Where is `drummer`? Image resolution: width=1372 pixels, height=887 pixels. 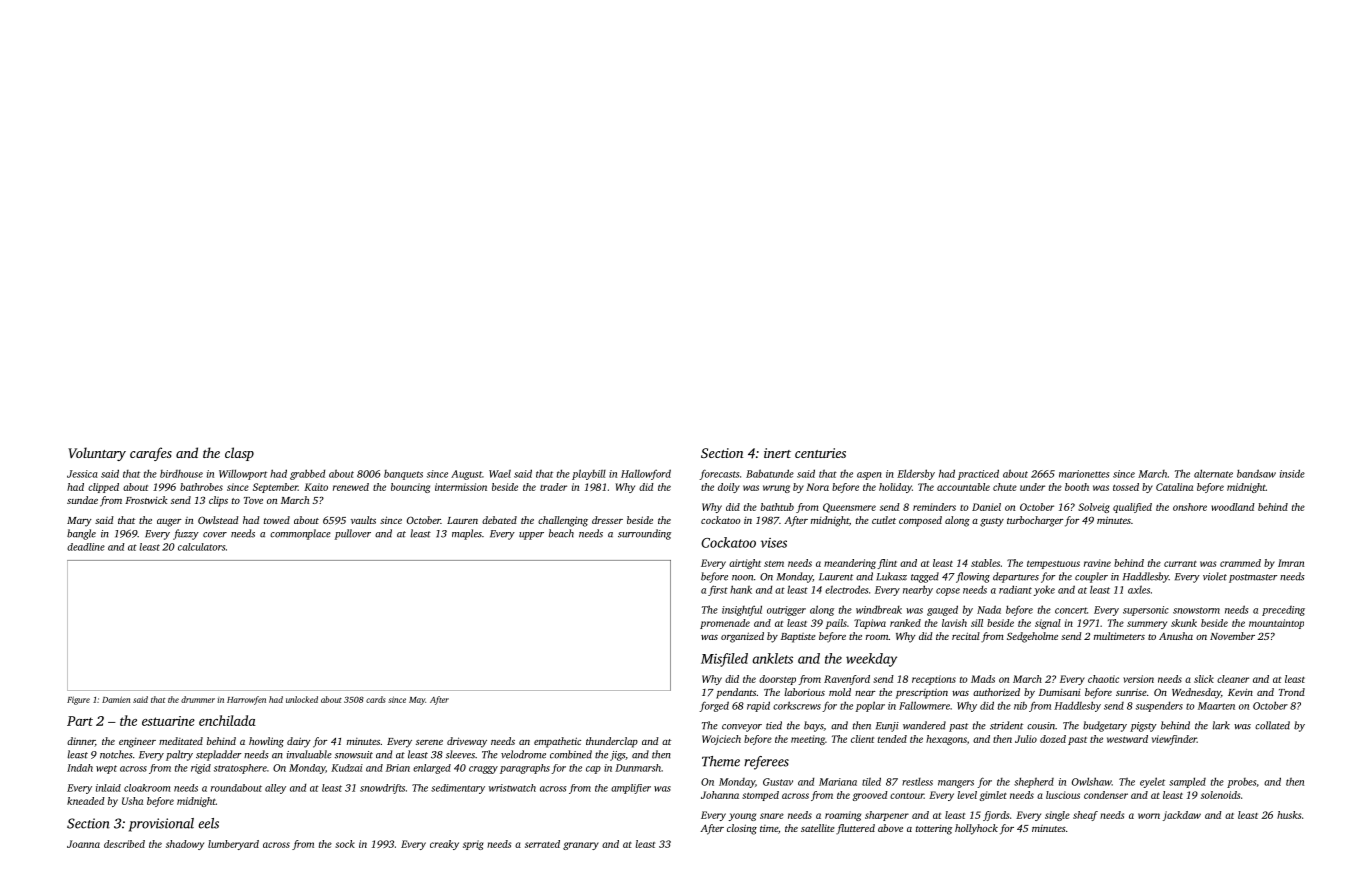 drummer is located at coordinates (198, 699).
